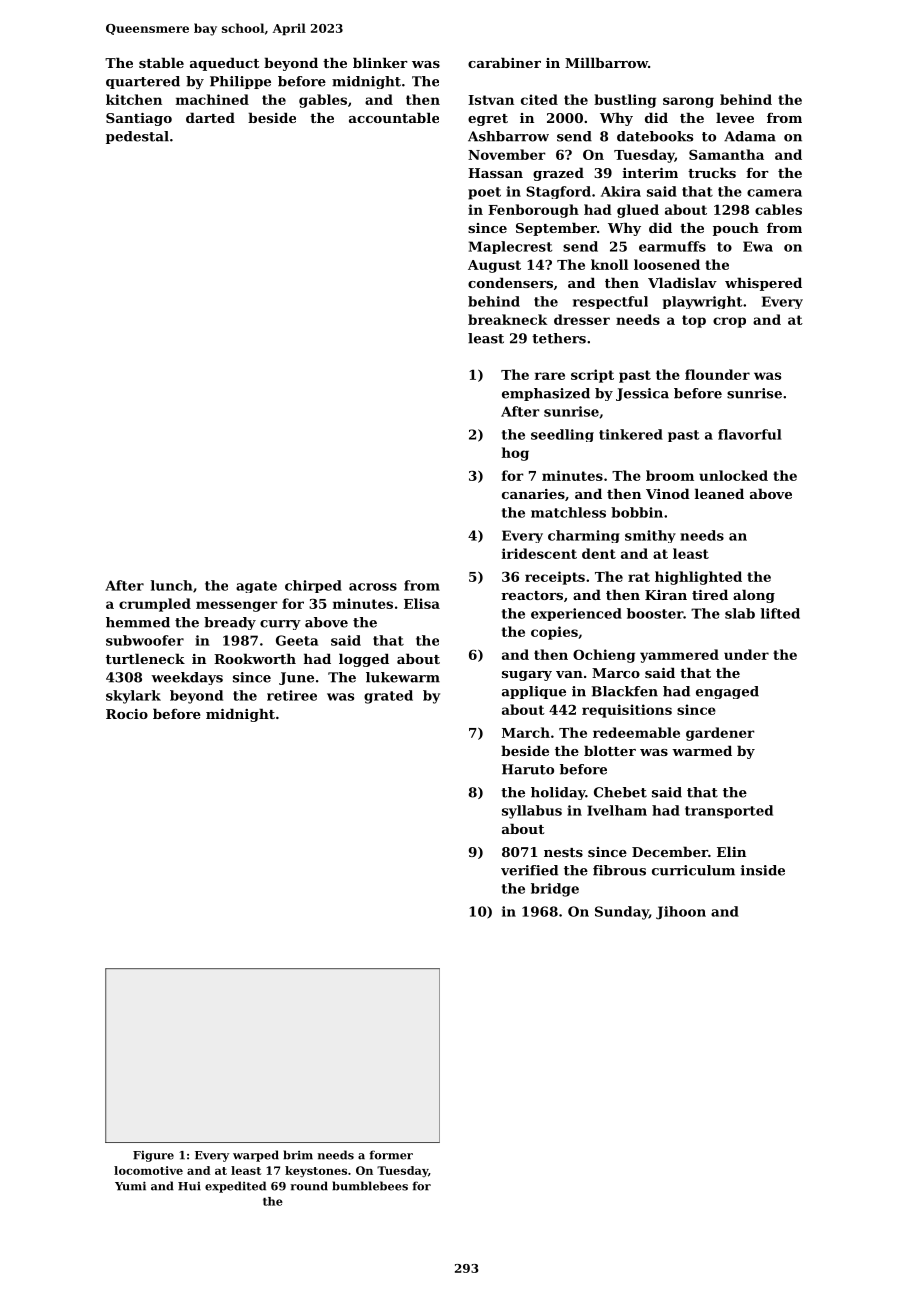  I want to click on former, so click(391, 1155).
